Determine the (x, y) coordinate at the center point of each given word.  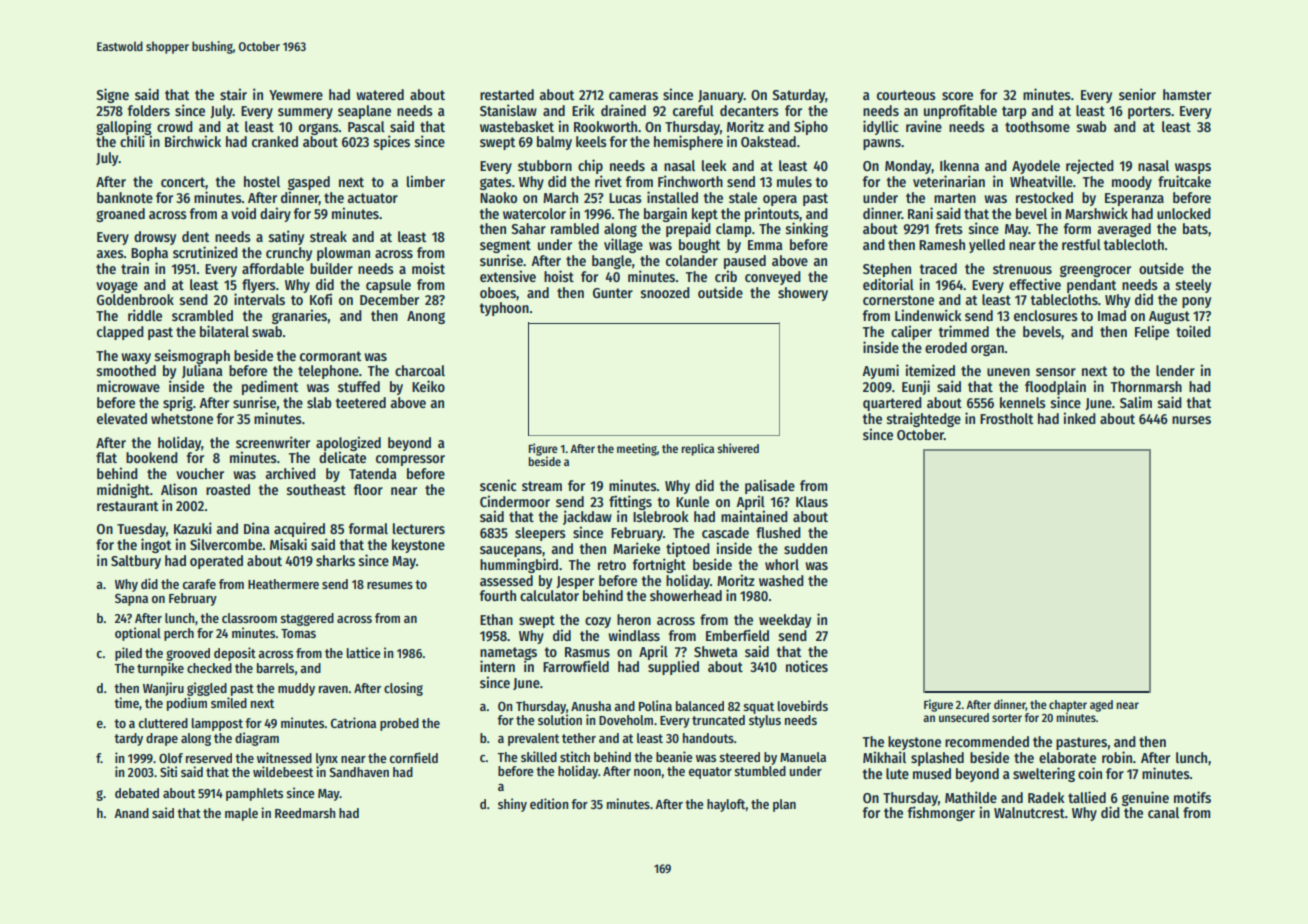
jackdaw (587, 517)
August (1169, 317)
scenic (498, 485)
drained (623, 110)
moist (428, 268)
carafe (199, 584)
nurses (1191, 420)
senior (1137, 94)
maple (241, 814)
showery (803, 294)
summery (305, 113)
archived (291, 473)
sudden (805, 548)
